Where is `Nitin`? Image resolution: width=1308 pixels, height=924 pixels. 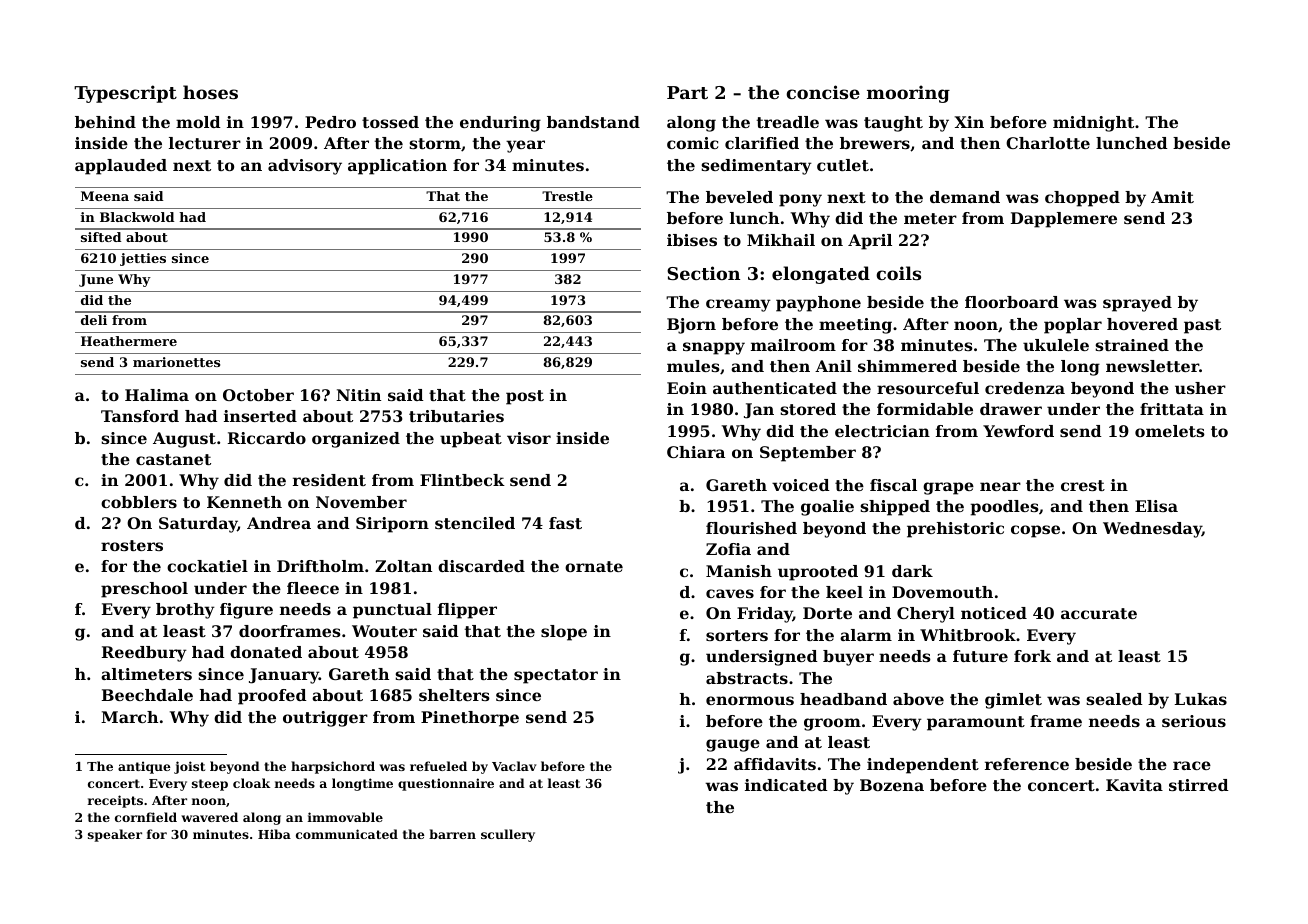
Nitin is located at coordinates (358, 395).
